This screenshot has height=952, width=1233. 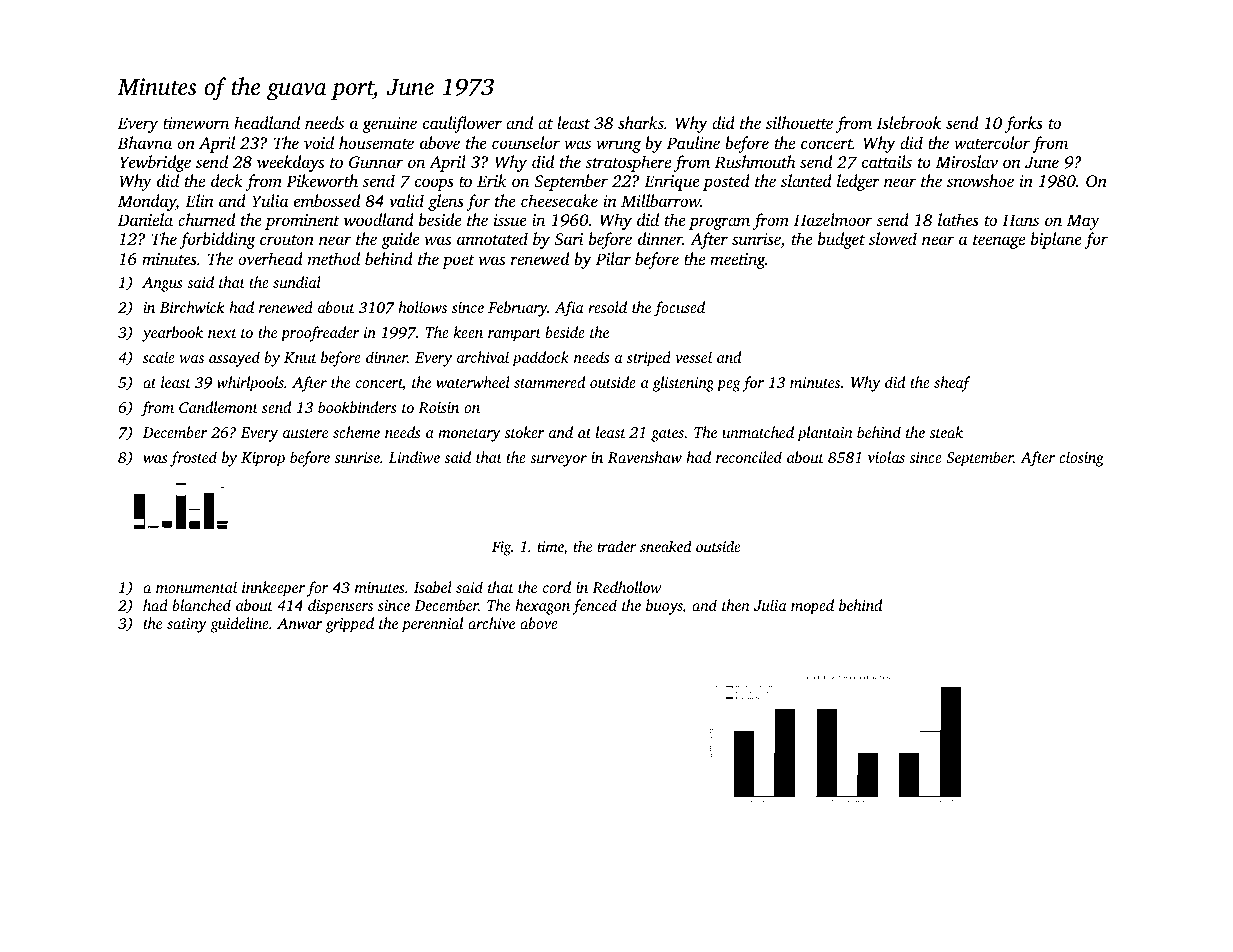 What do you see at coordinates (952, 384) in the screenshot?
I see `sheaf` at bounding box center [952, 384].
